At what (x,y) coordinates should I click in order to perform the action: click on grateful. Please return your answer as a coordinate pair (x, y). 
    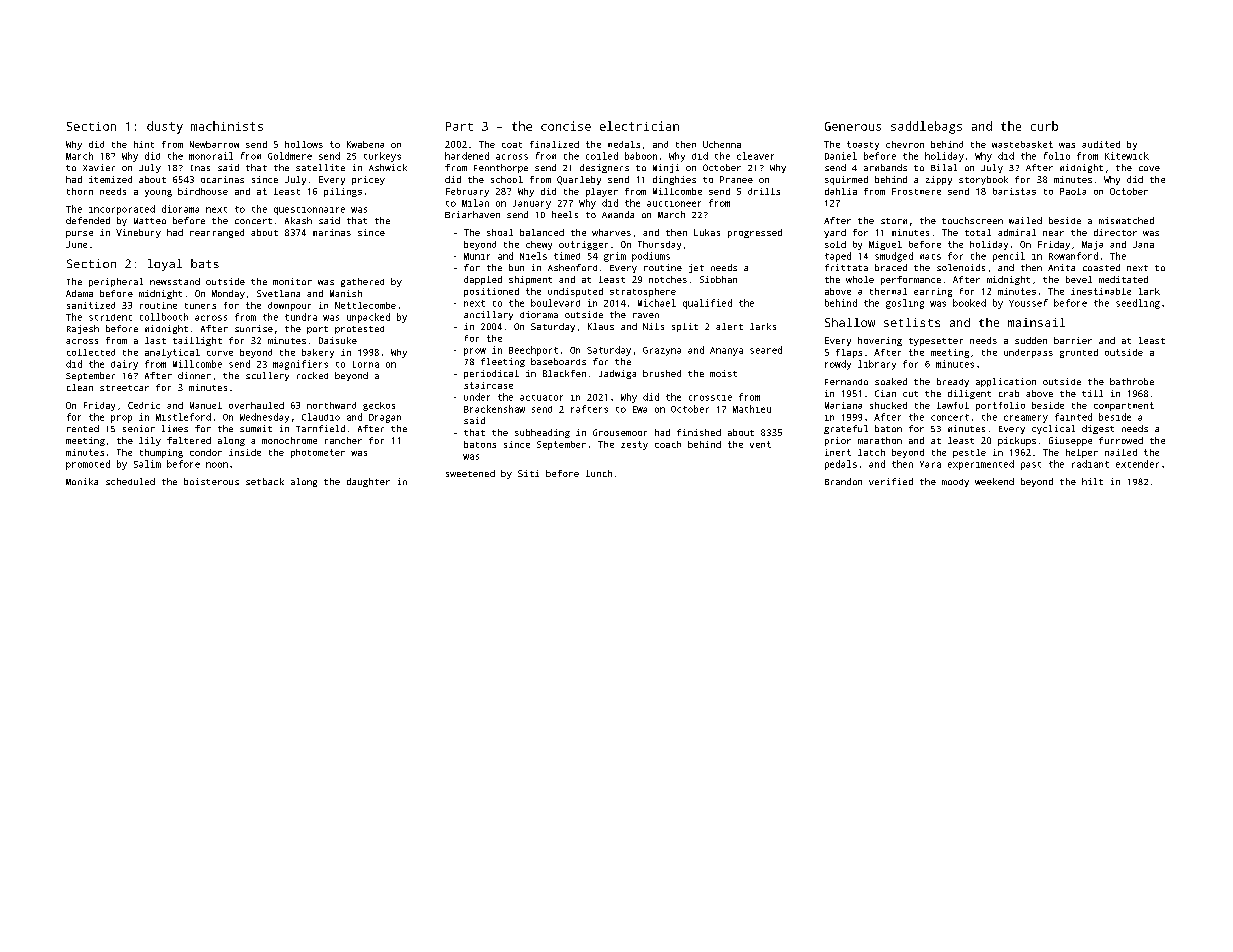
    Looking at the image, I should click on (846, 429).
